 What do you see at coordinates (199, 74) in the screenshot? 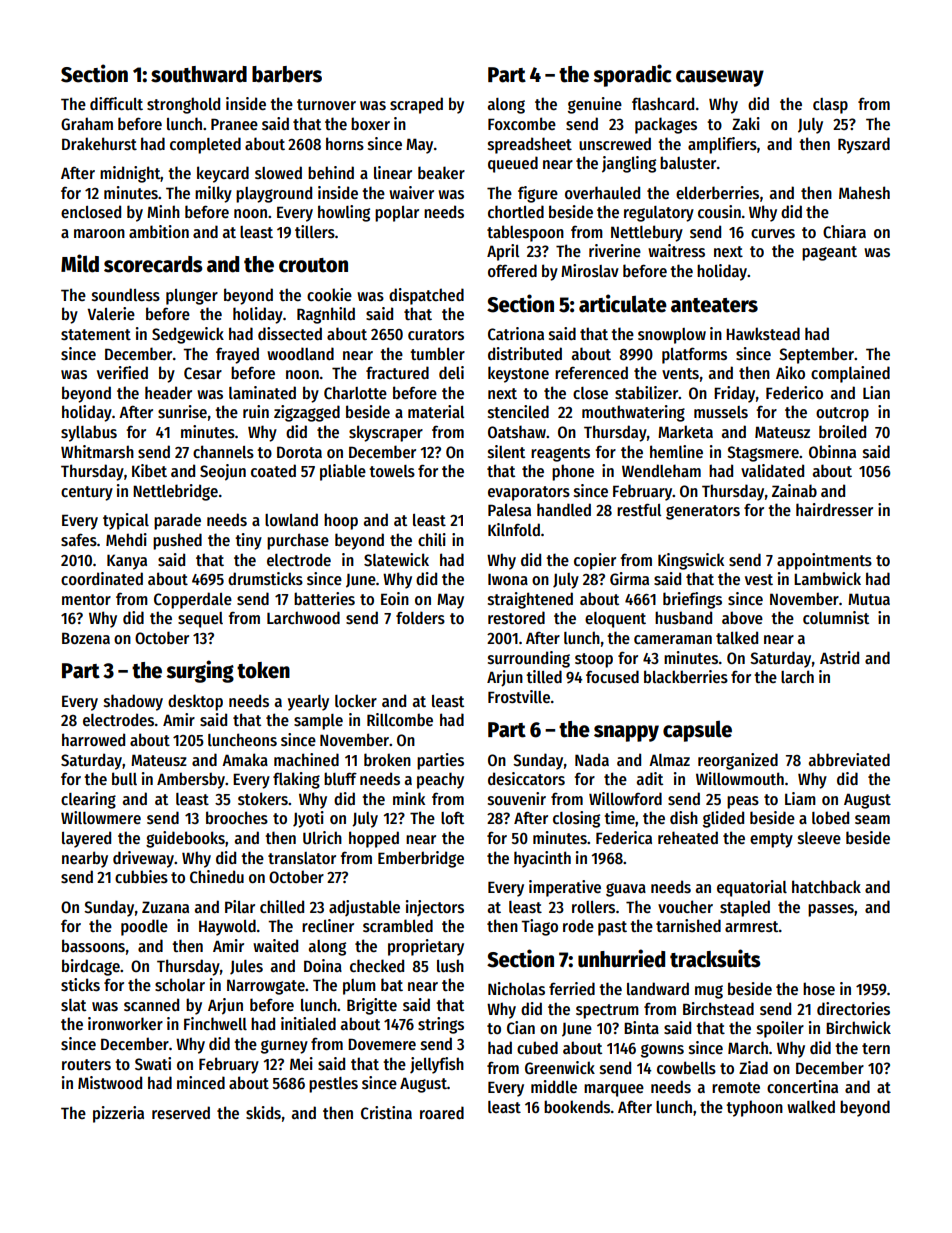
I see `southward` at bounding box center [199, 74].
